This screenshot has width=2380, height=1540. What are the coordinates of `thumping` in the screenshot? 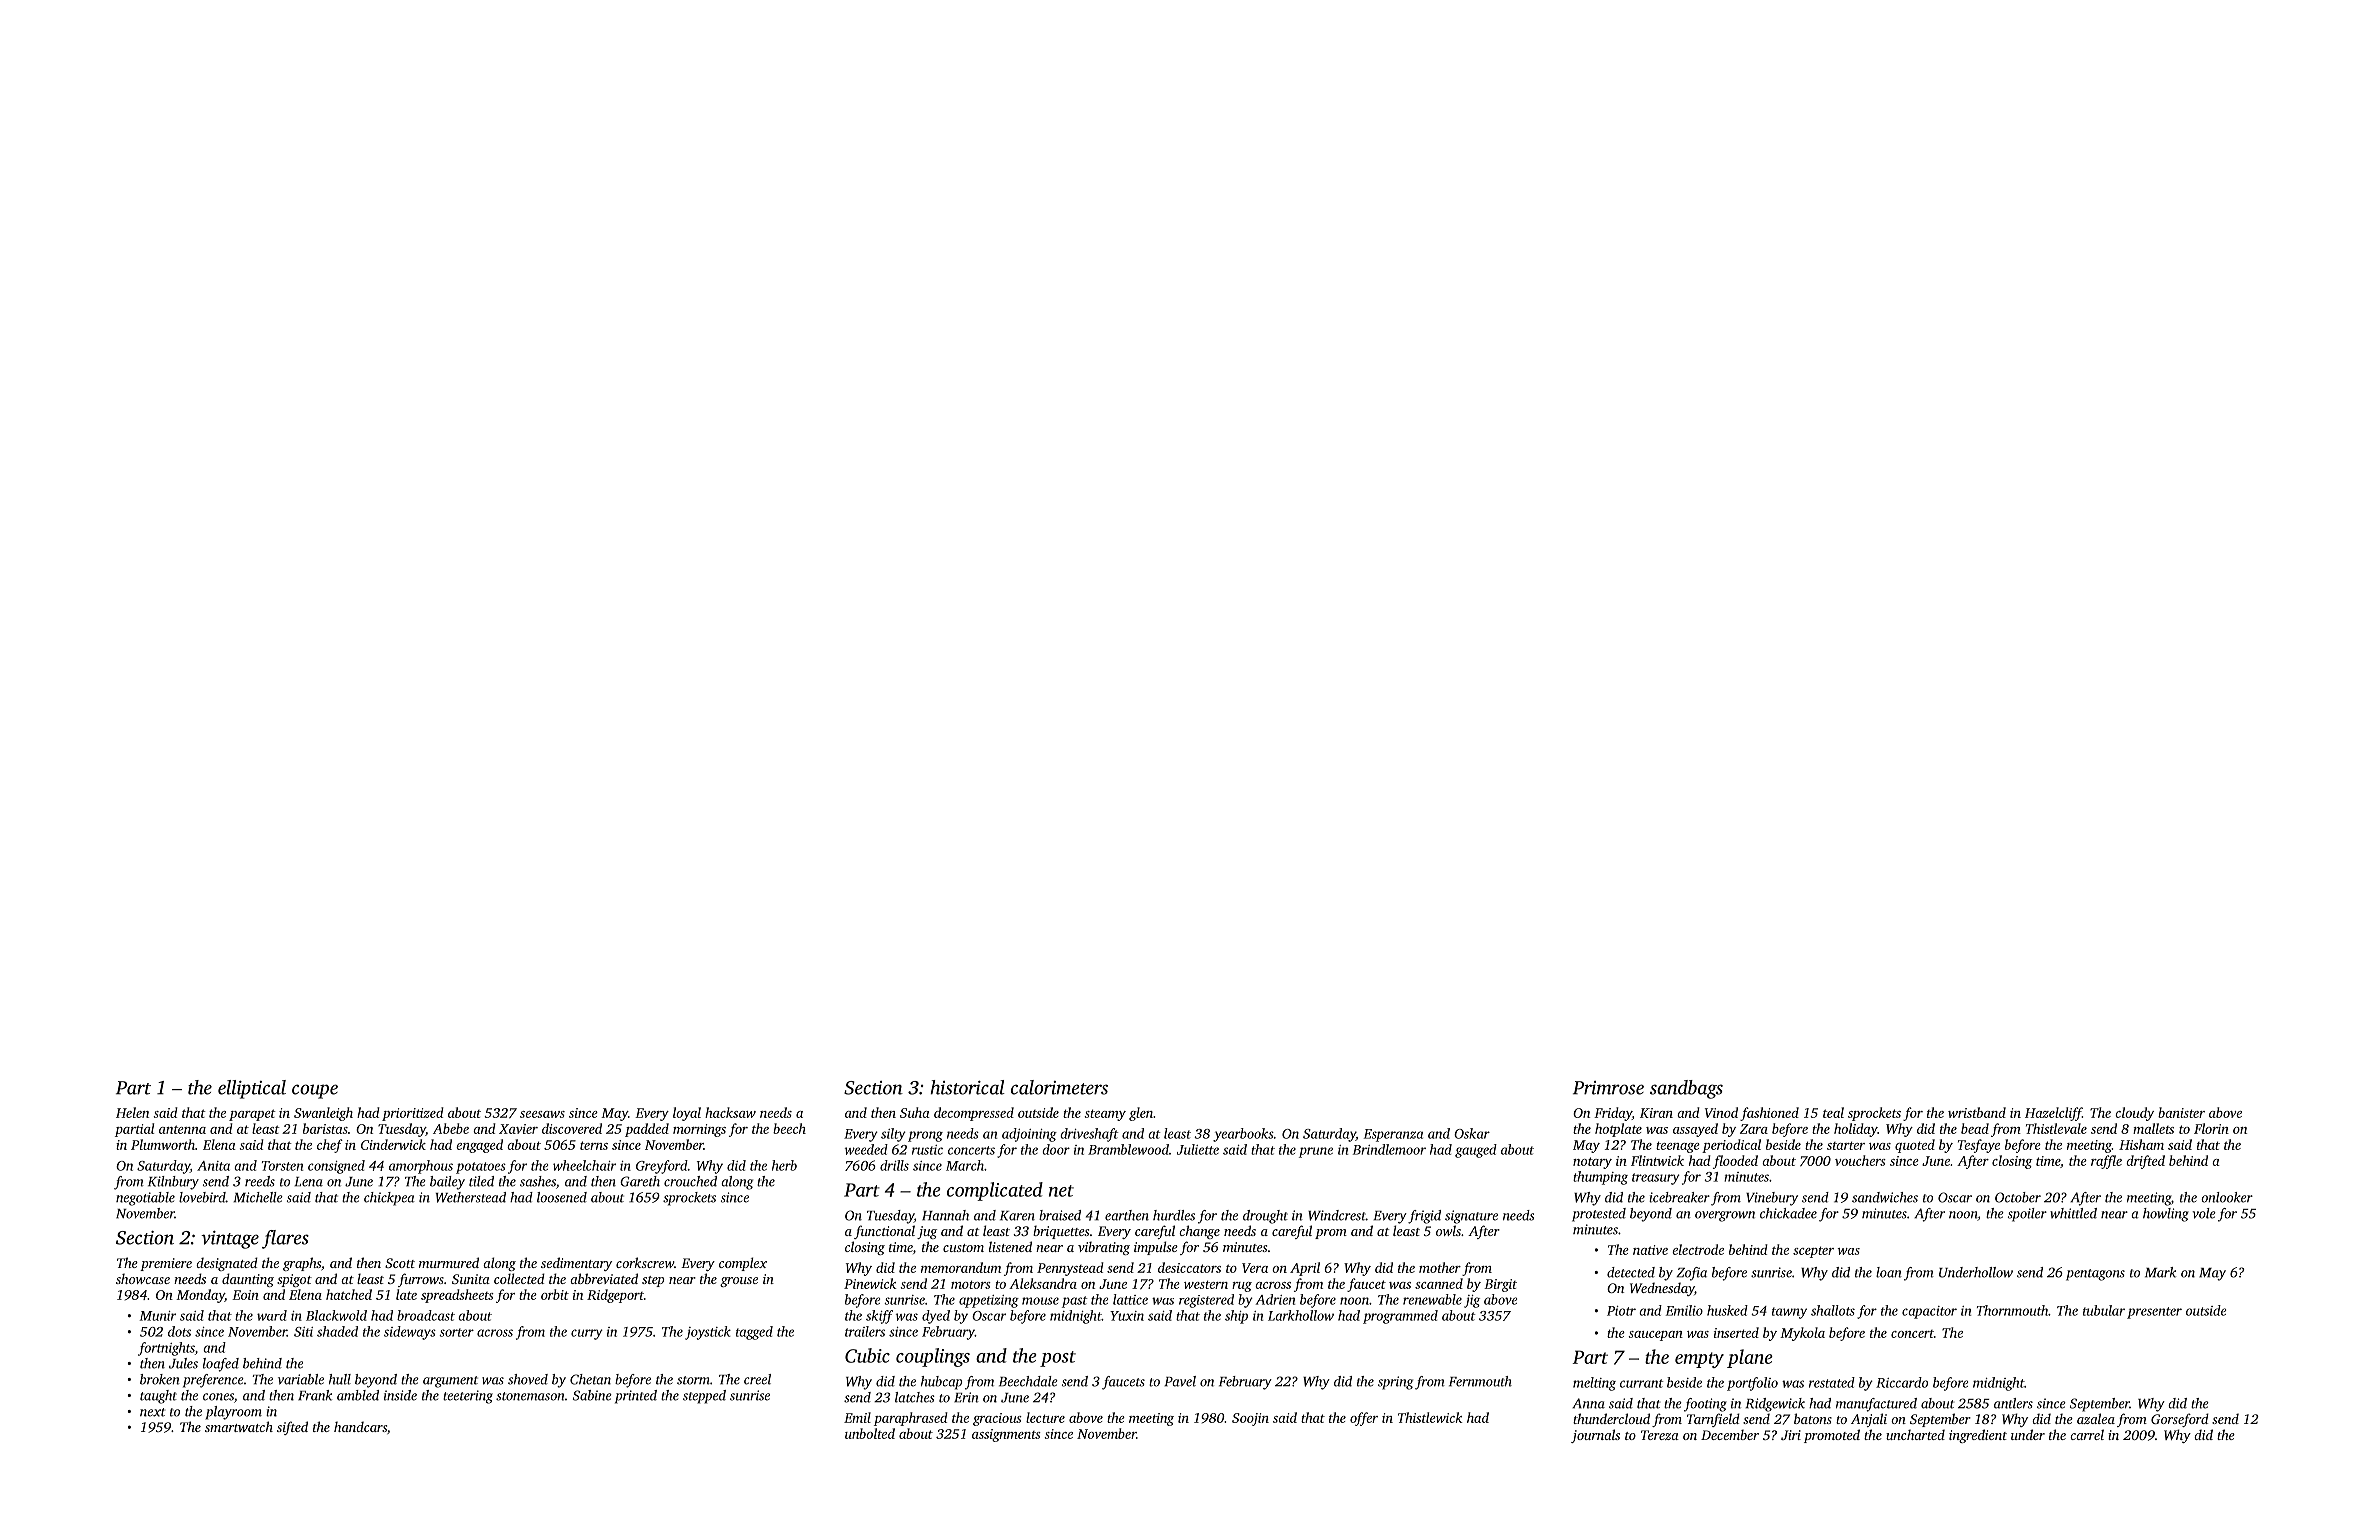 It's located at (1600, 1178).
